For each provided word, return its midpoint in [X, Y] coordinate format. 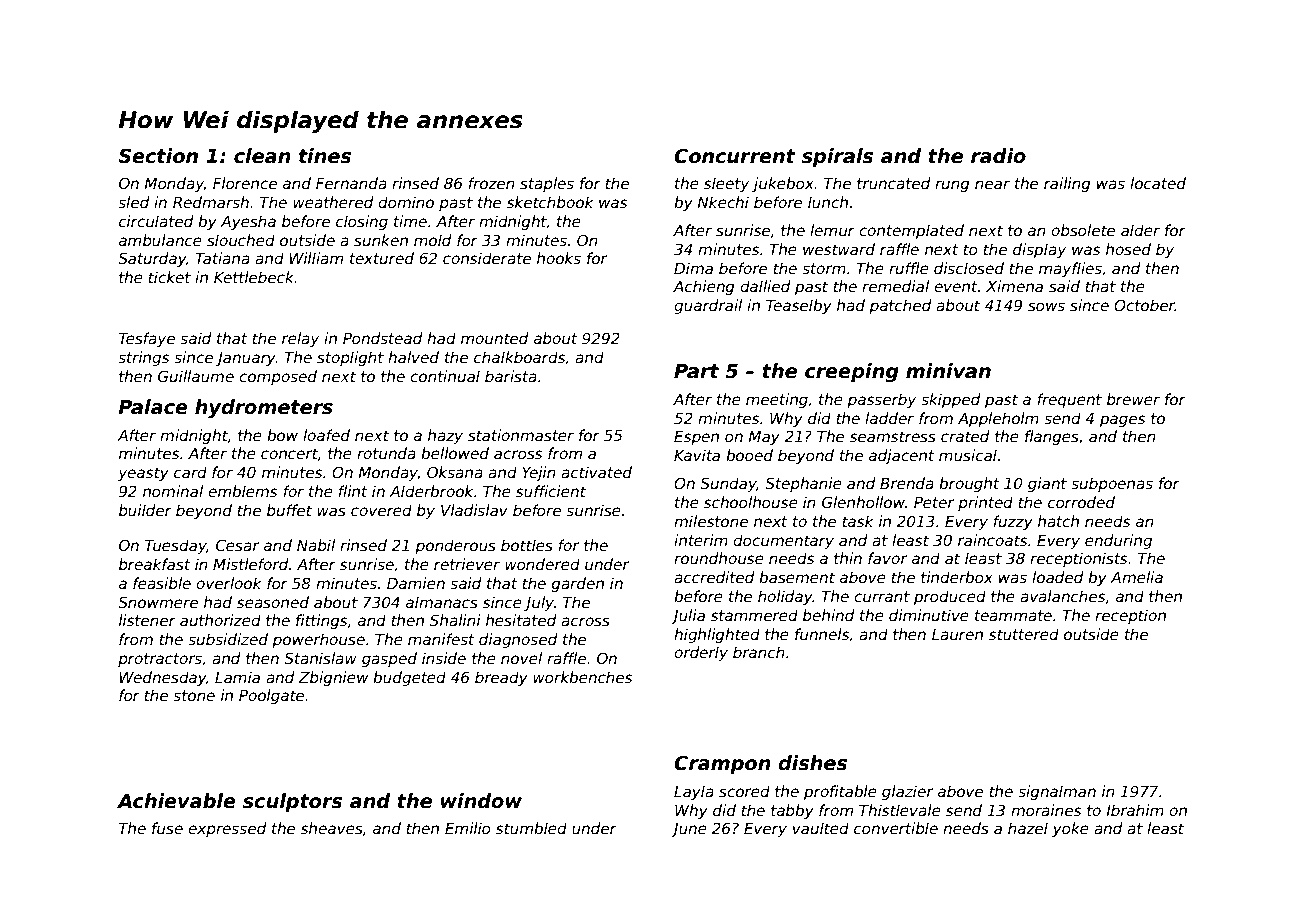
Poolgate [271, 696]
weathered [333, 202]
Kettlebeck [254, 277]
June [689, 830]
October [1144, 305]
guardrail [708, 306]
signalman [1057, 792]
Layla [694, 792]
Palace [153, 407]
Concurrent [735, 156]
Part [696, 371]
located [1158, 183]
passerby [881, 400]
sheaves [332, 828]
